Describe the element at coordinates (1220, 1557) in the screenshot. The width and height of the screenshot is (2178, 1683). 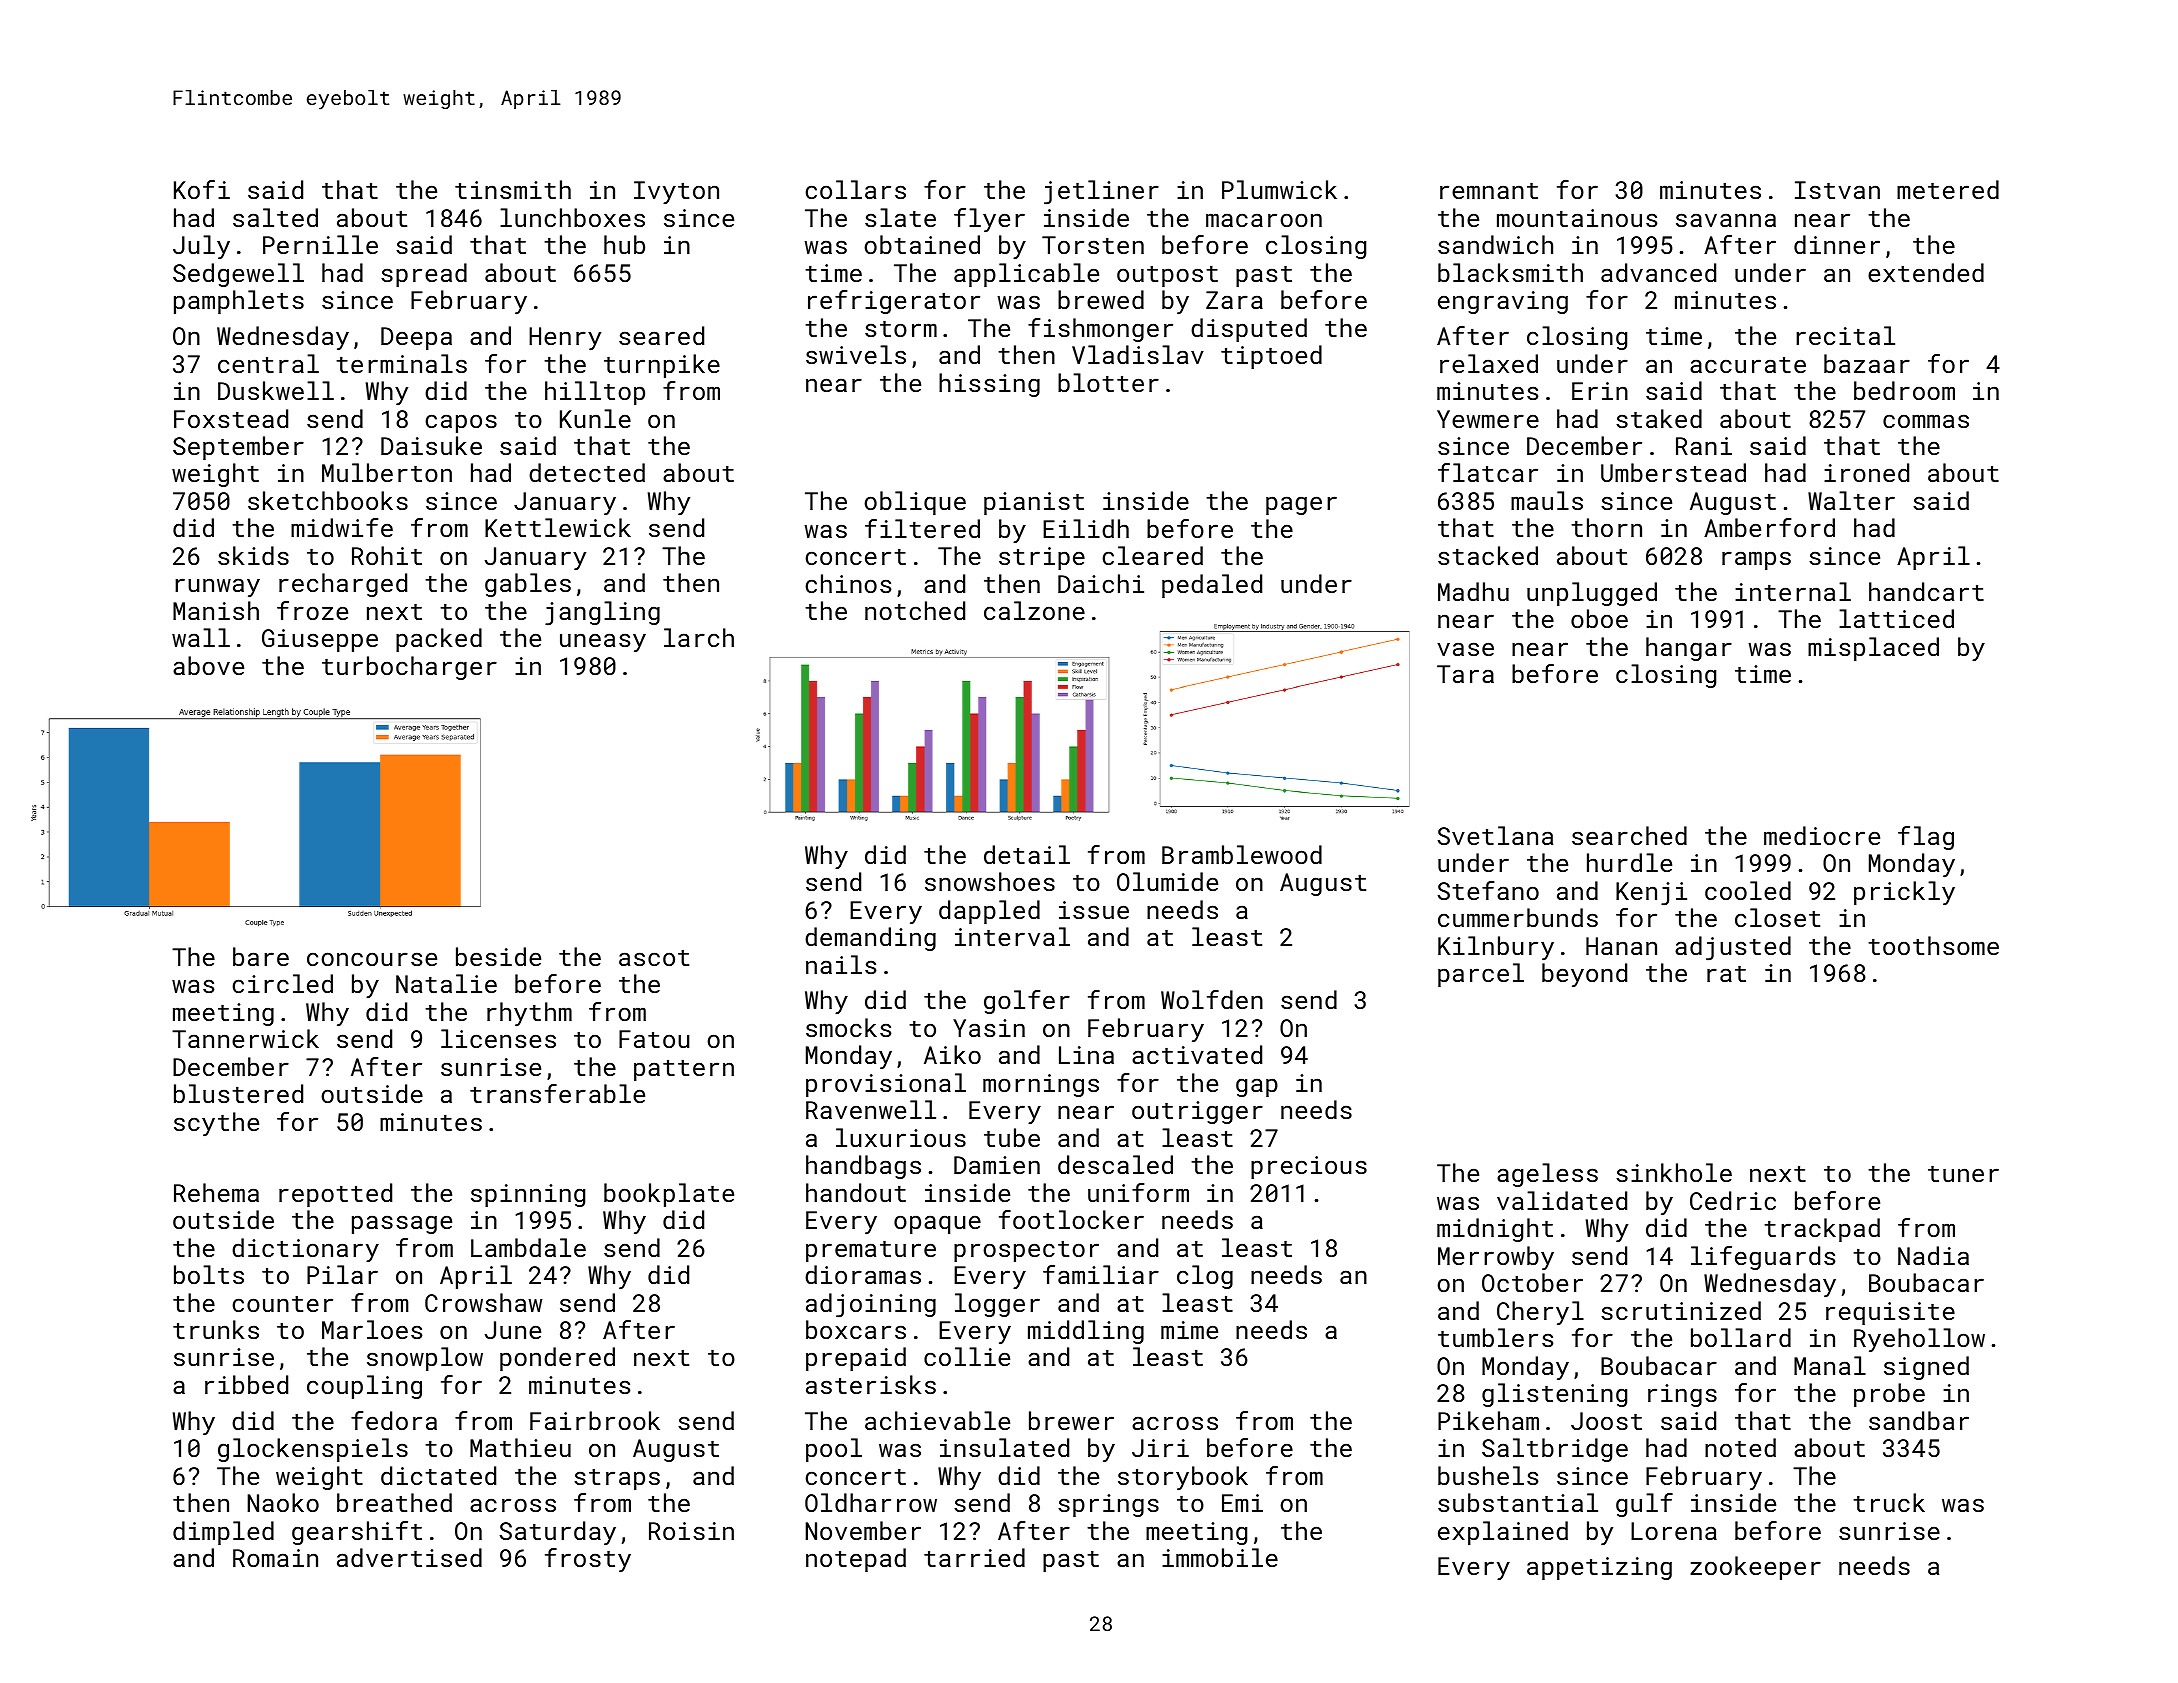
I see `immobile` at that location.
